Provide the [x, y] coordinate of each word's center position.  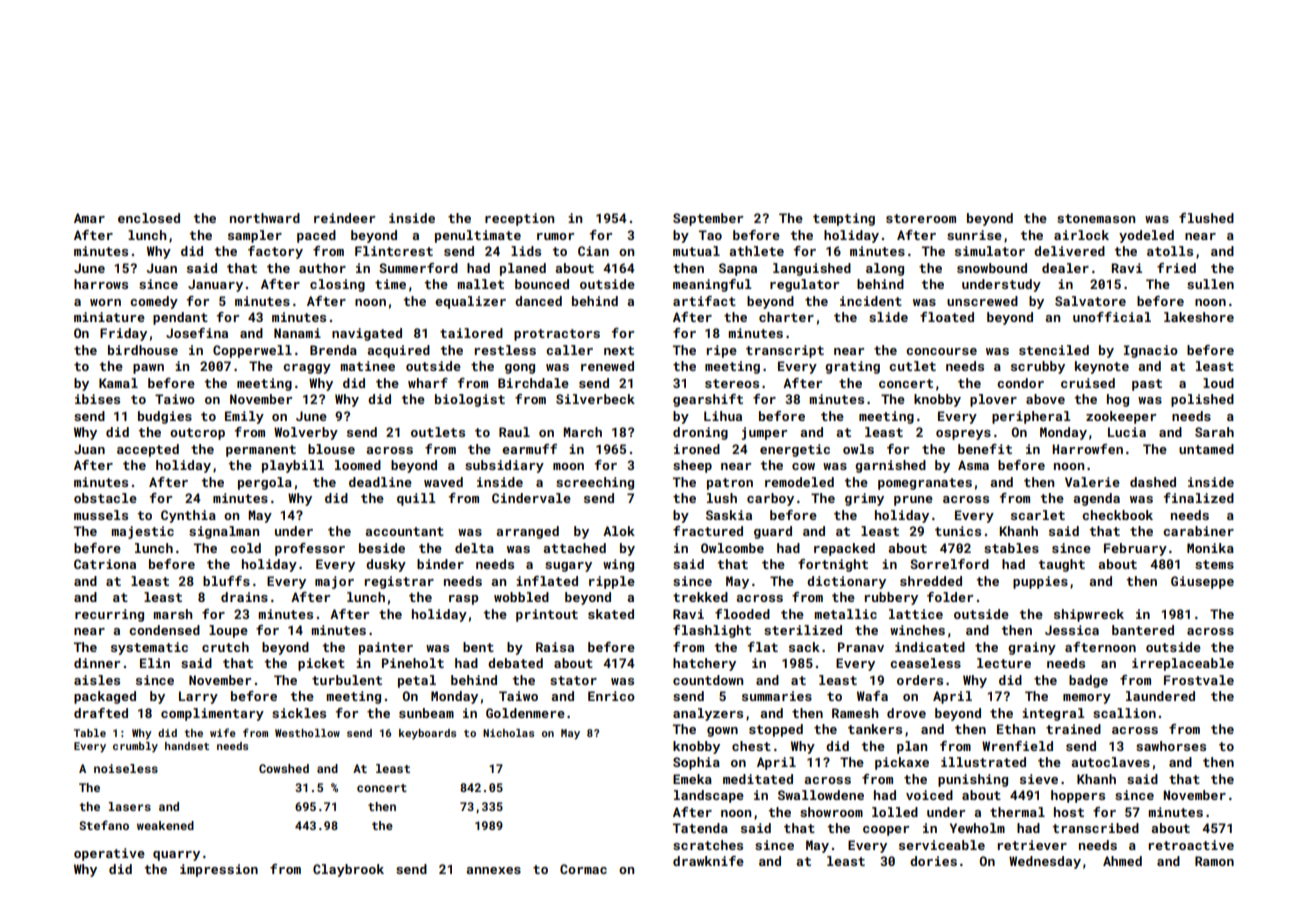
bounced [542, 284]
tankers [875, 729]
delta [474, 548]
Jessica [1072, 630]
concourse [941, 351]
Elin [155, 663]
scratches [708, 845]
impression [219, 870]
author [322, 268]
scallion [1124, 713]
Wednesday [1045, 862]
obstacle [105, 498]
